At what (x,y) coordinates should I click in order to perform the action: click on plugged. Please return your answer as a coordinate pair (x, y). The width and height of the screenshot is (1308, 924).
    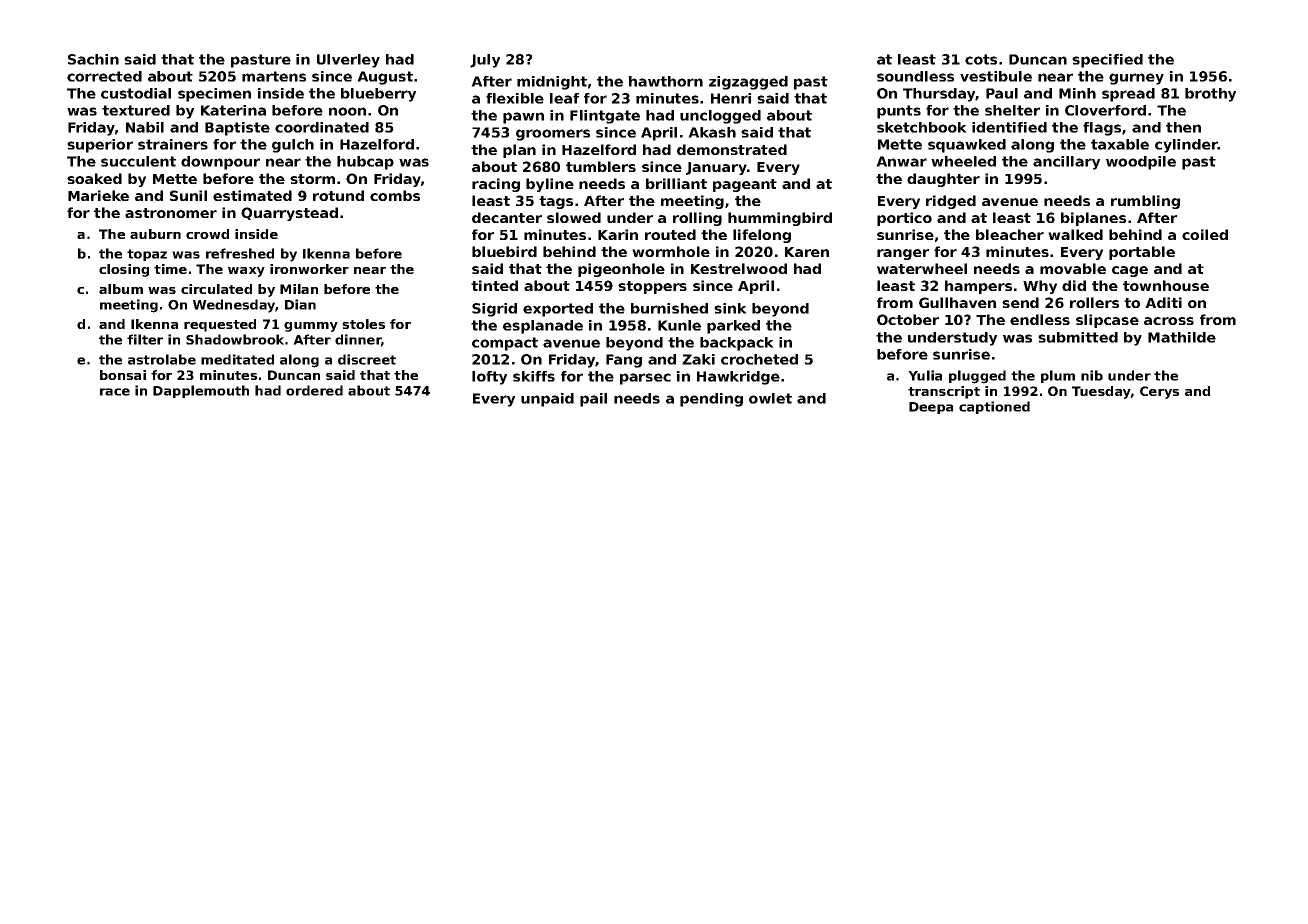
    Looking at the image, I should click on (977, 377).
